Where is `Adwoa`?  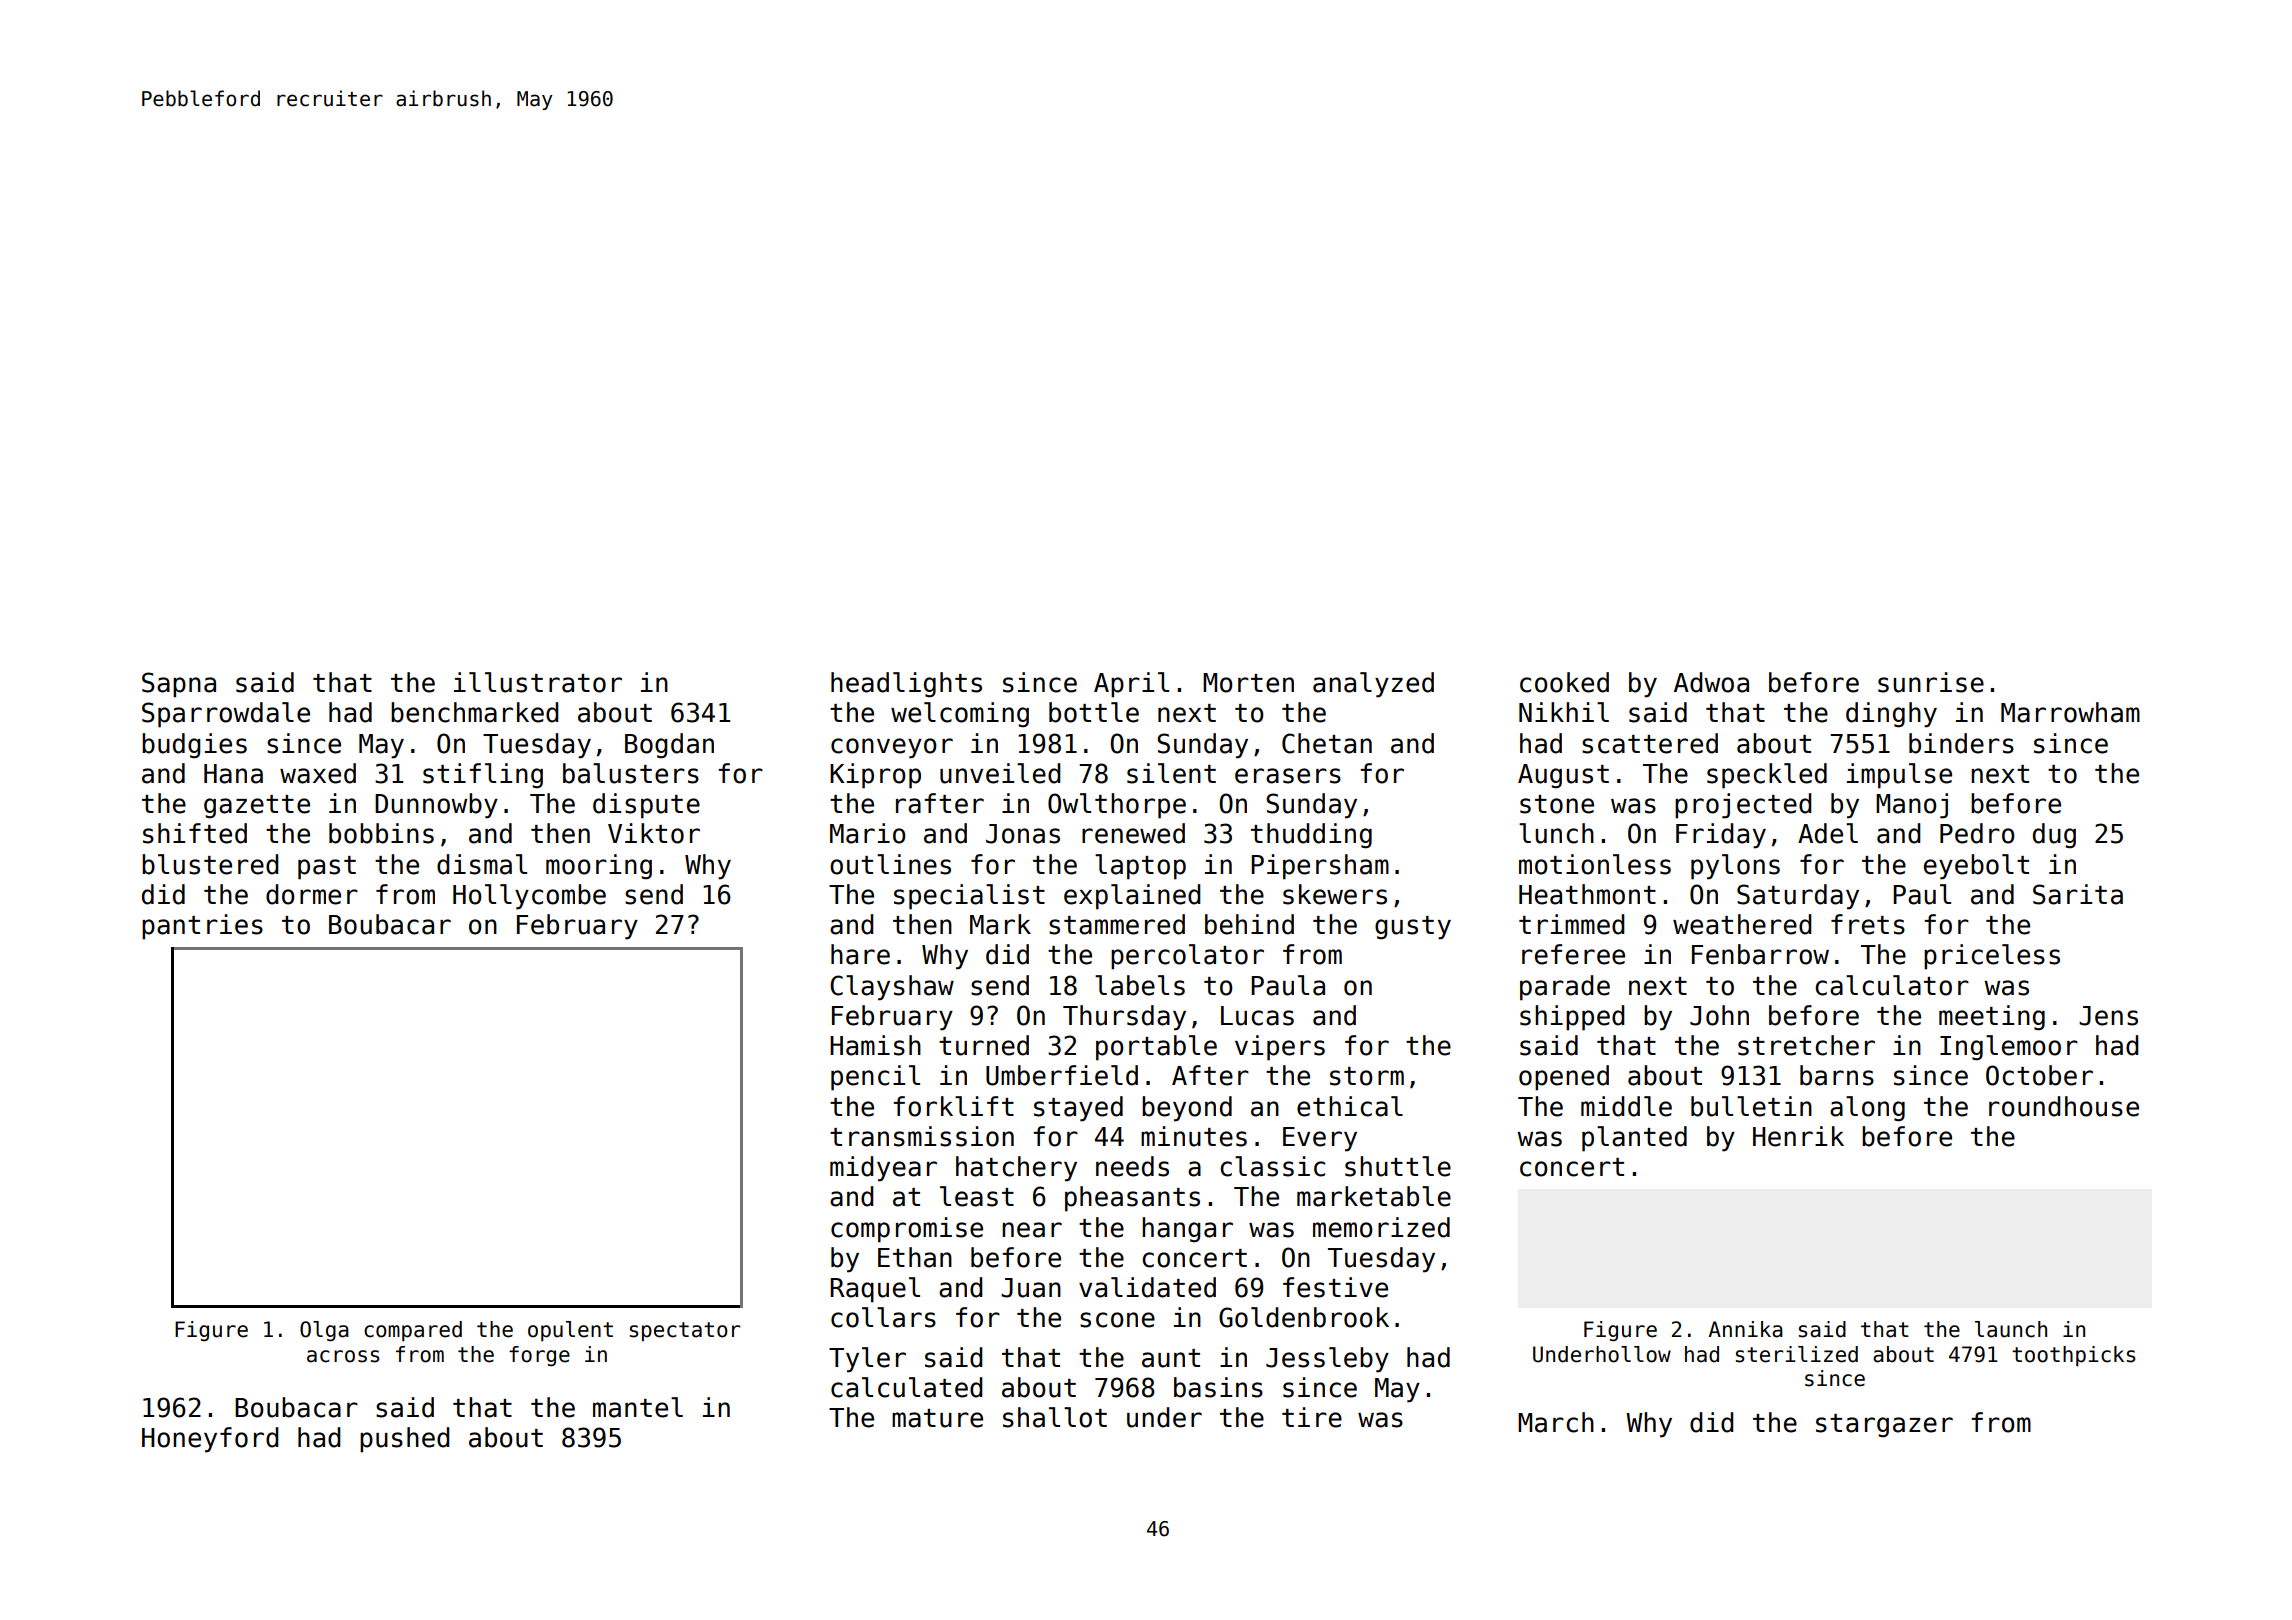 Adwoa is located at coordinates (1711, 682).
